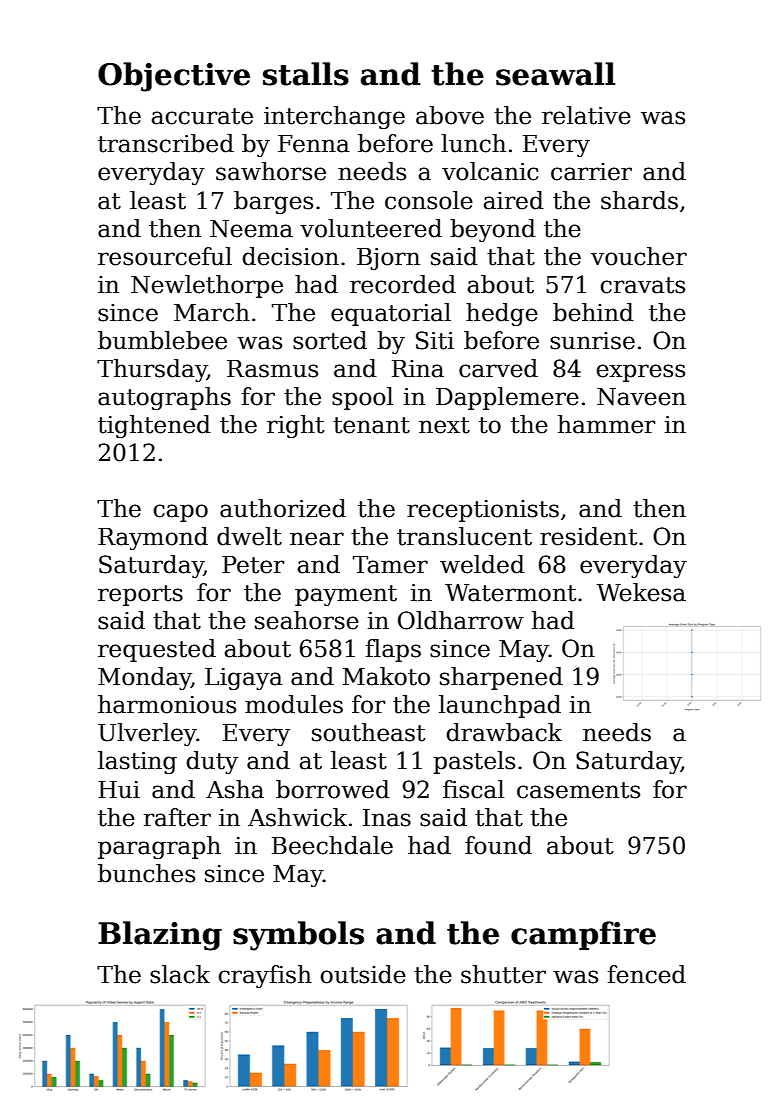 This screenshot has height=1113, width=784. Describe the element at coordinates (272, 369) in the screenshot. I see `Rasmus` at that location.
